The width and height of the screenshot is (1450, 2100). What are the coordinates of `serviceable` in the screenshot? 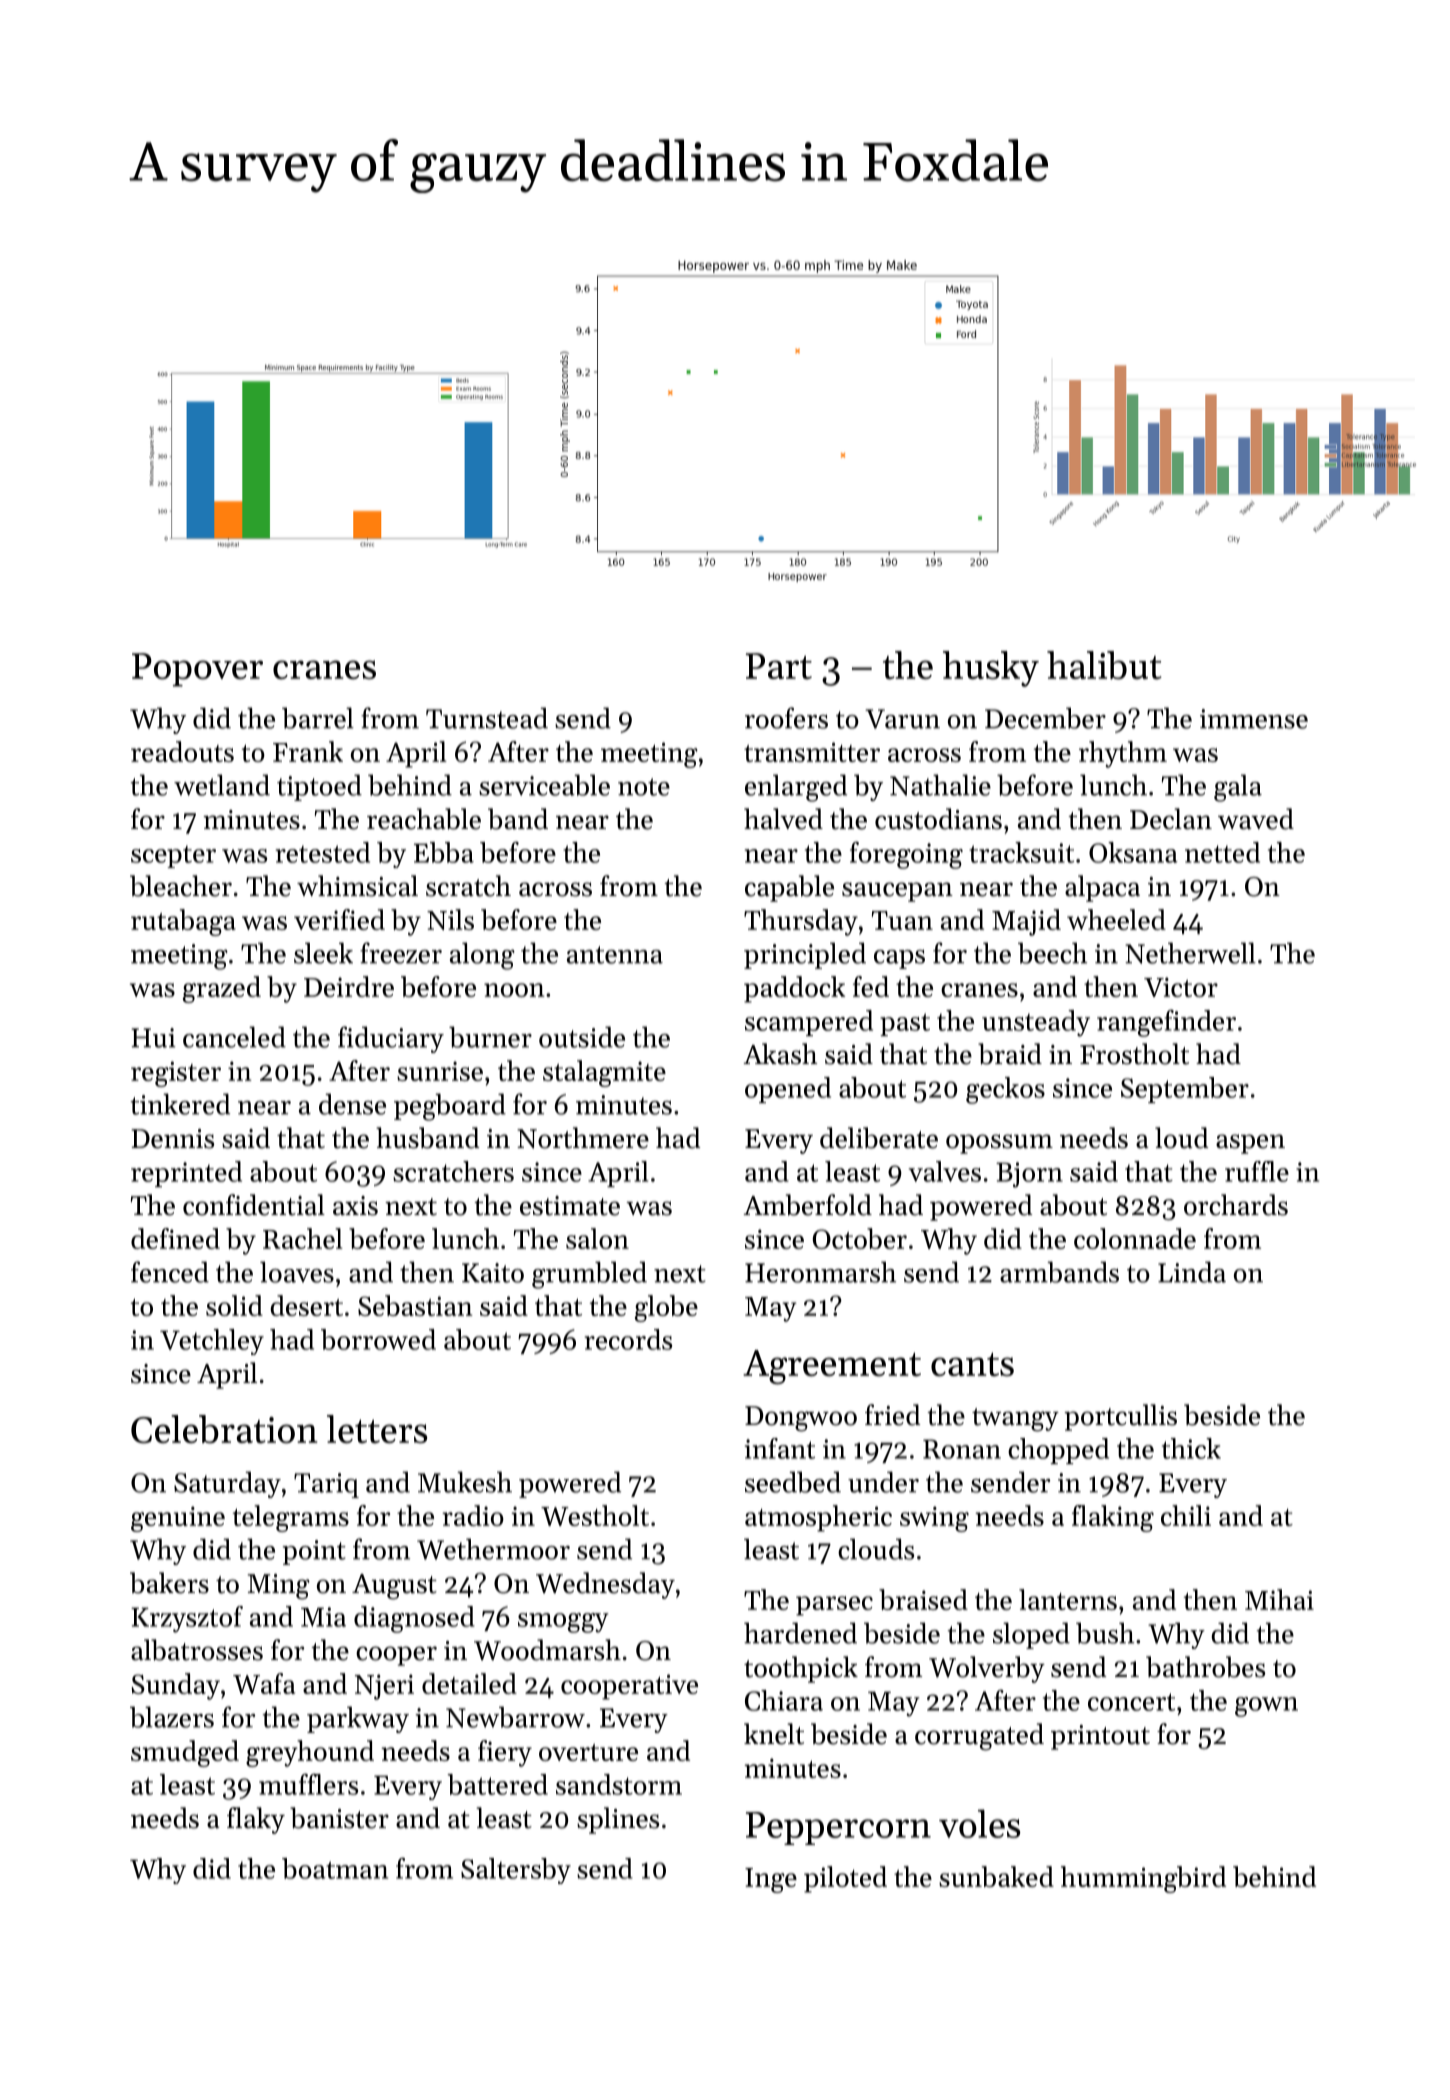 It's located at (544, 785).
